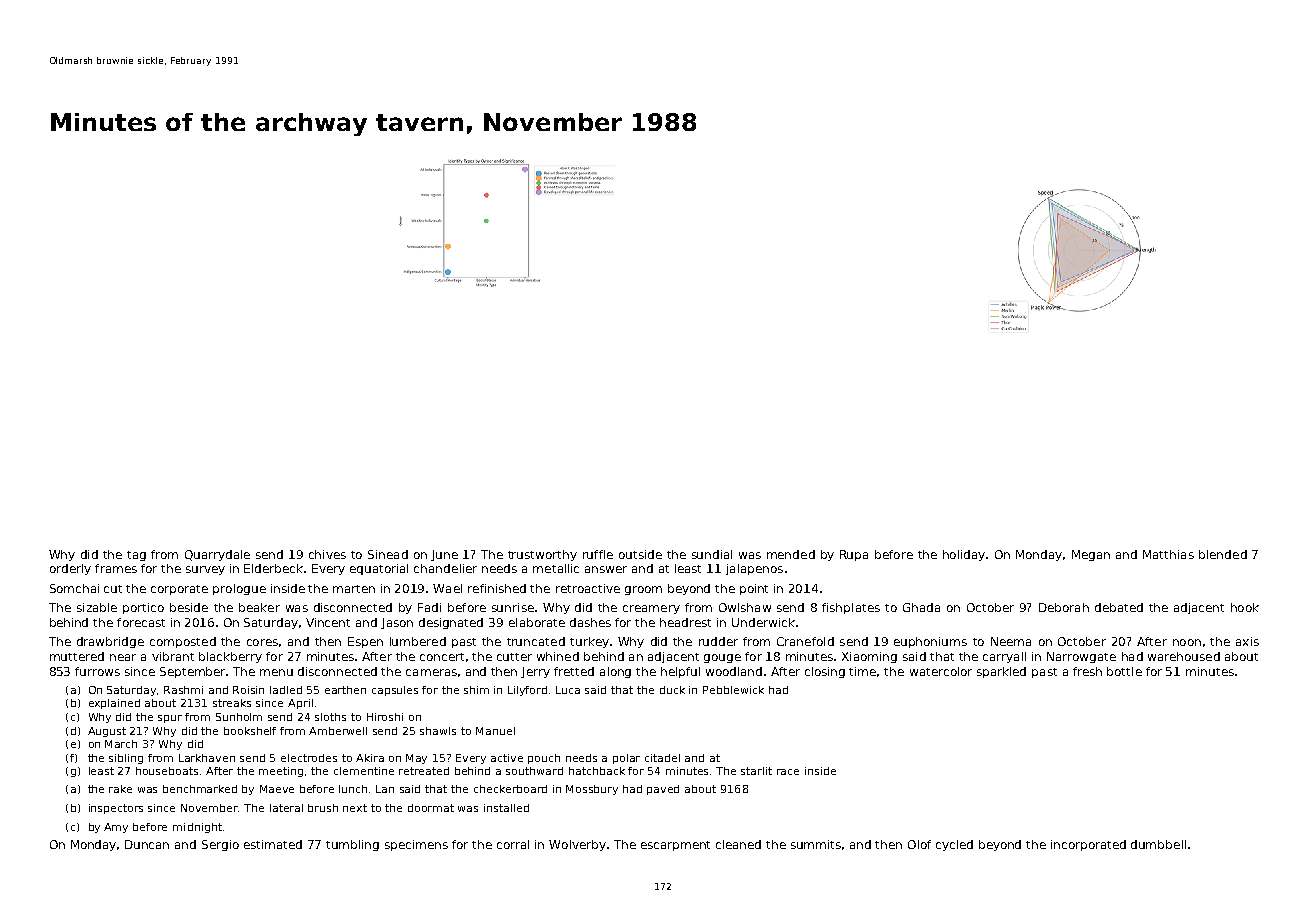 This document has width=1308, height=924. Describe the element at coordinates (116, 828) in the document. I see `Amy` at that location.
